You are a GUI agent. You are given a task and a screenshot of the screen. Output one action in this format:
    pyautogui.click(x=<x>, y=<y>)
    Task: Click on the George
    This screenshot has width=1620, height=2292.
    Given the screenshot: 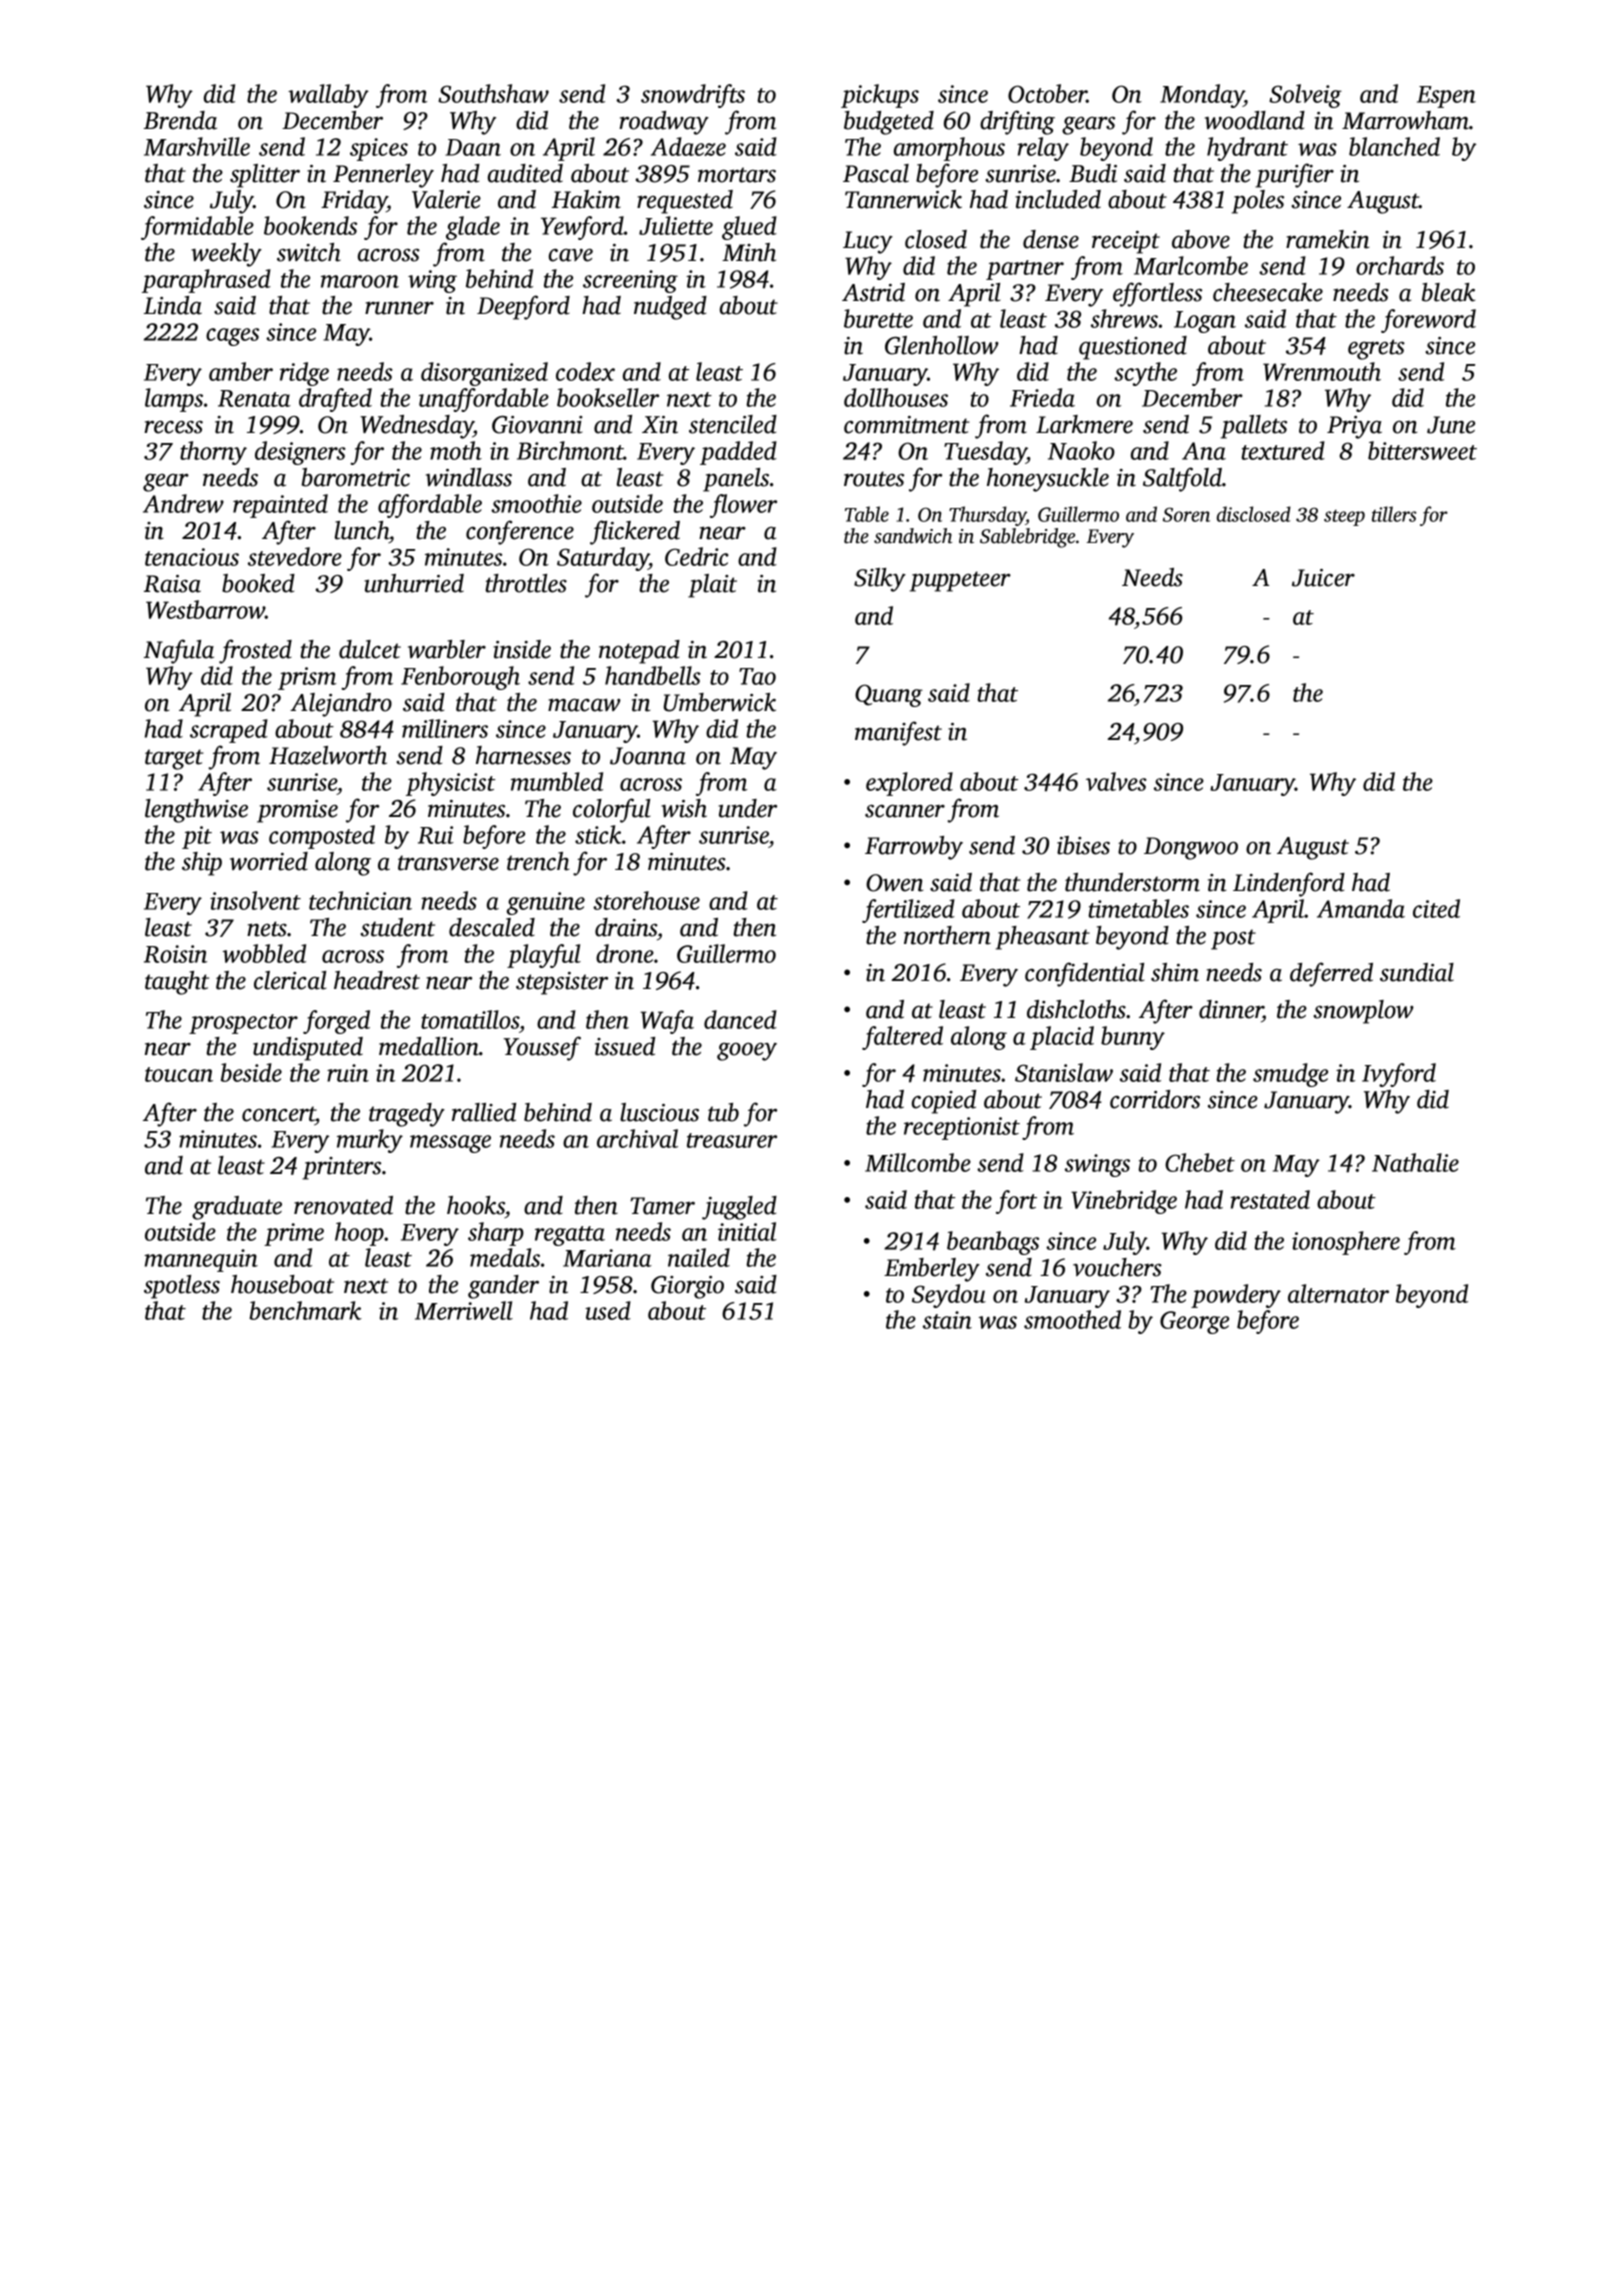 What is the action you would take?
    pyautogui.click(x=1194, y=1322)
